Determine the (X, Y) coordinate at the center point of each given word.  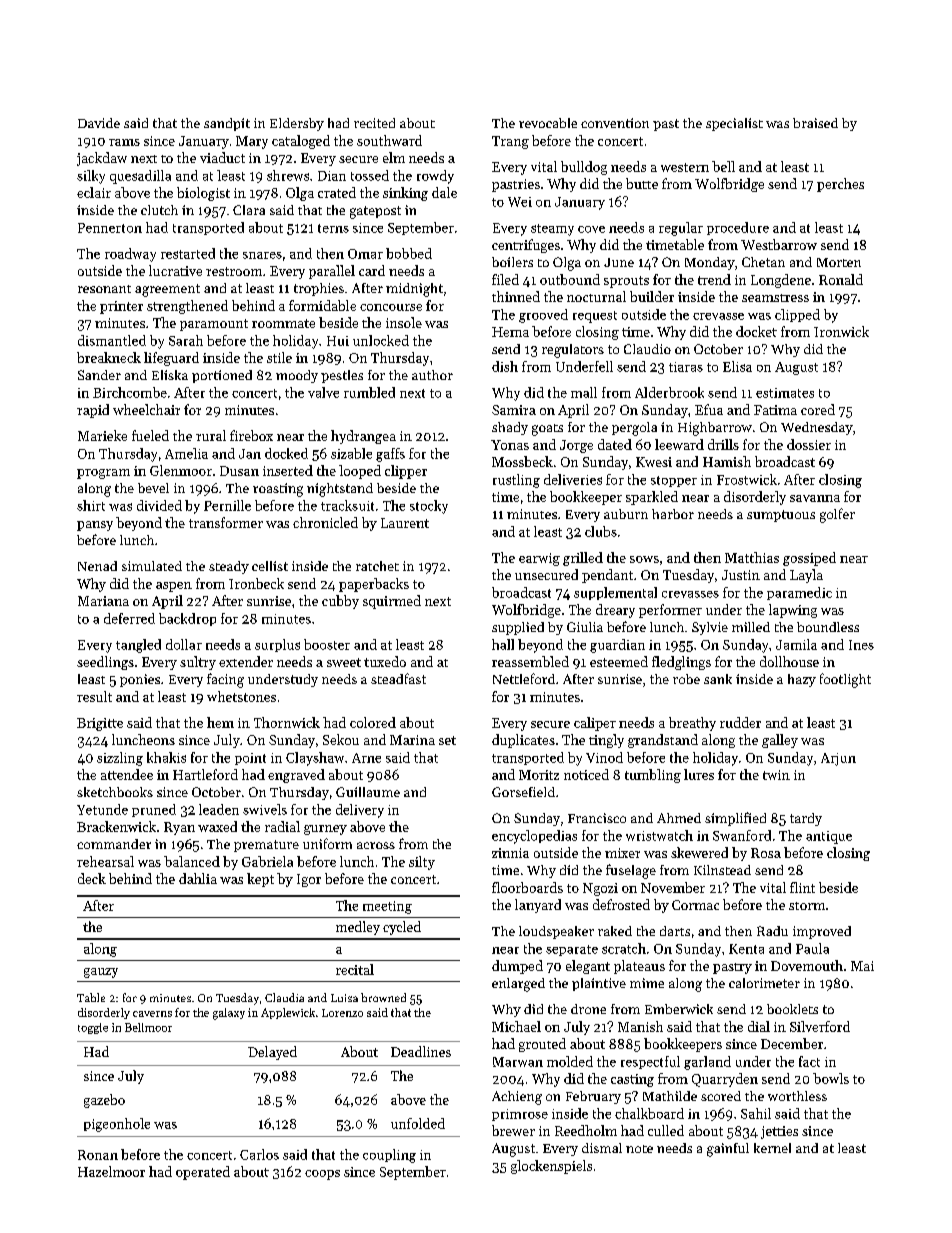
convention (615, 123)
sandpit (227, 124)
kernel (772, 1148)
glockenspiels (551, 1167)
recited (374, 123)
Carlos (259, 1154)
